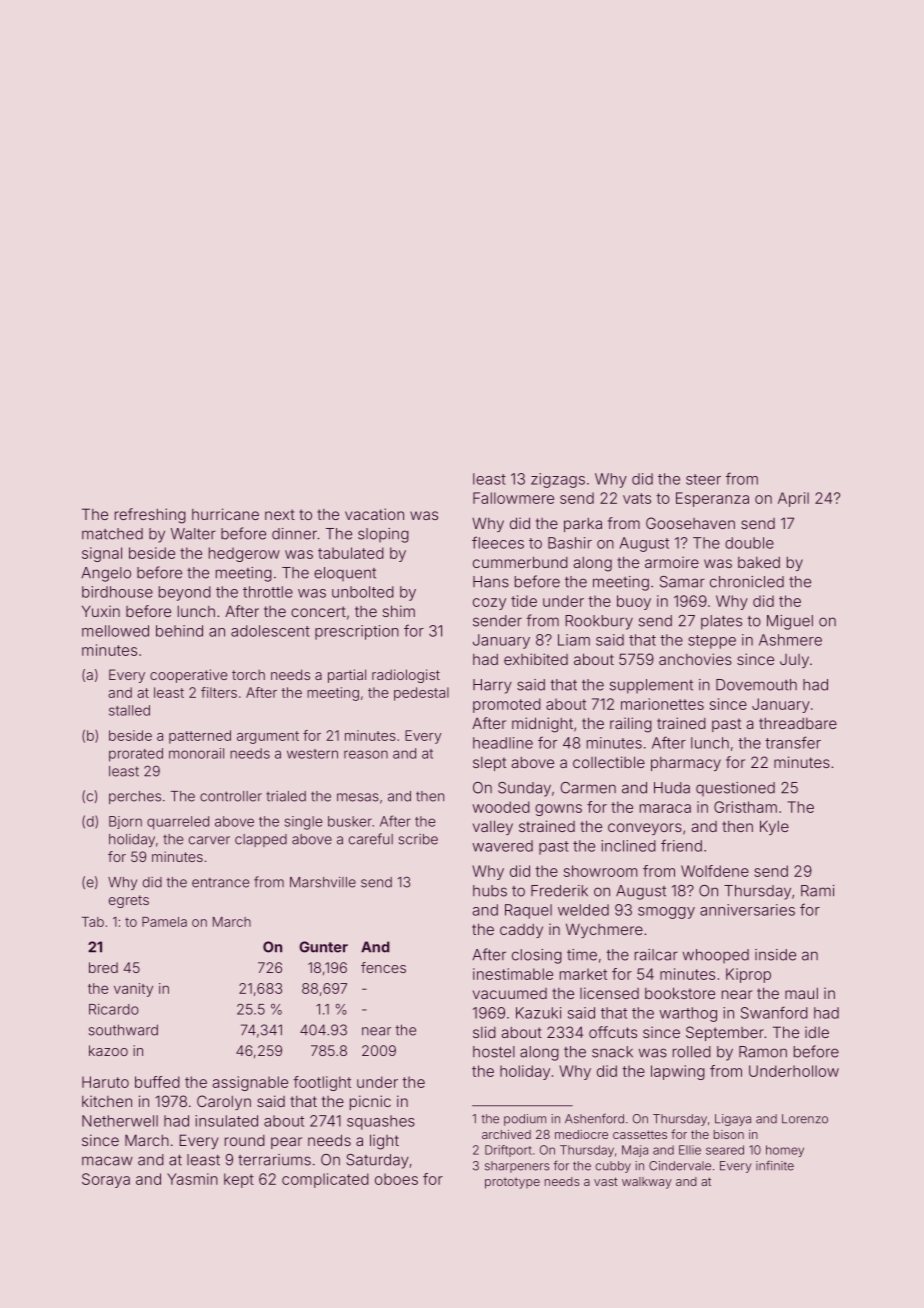 Image resolution: width=924 pixels, height=1308 pixels. I want to click on walkway, so click(647, 1183).
